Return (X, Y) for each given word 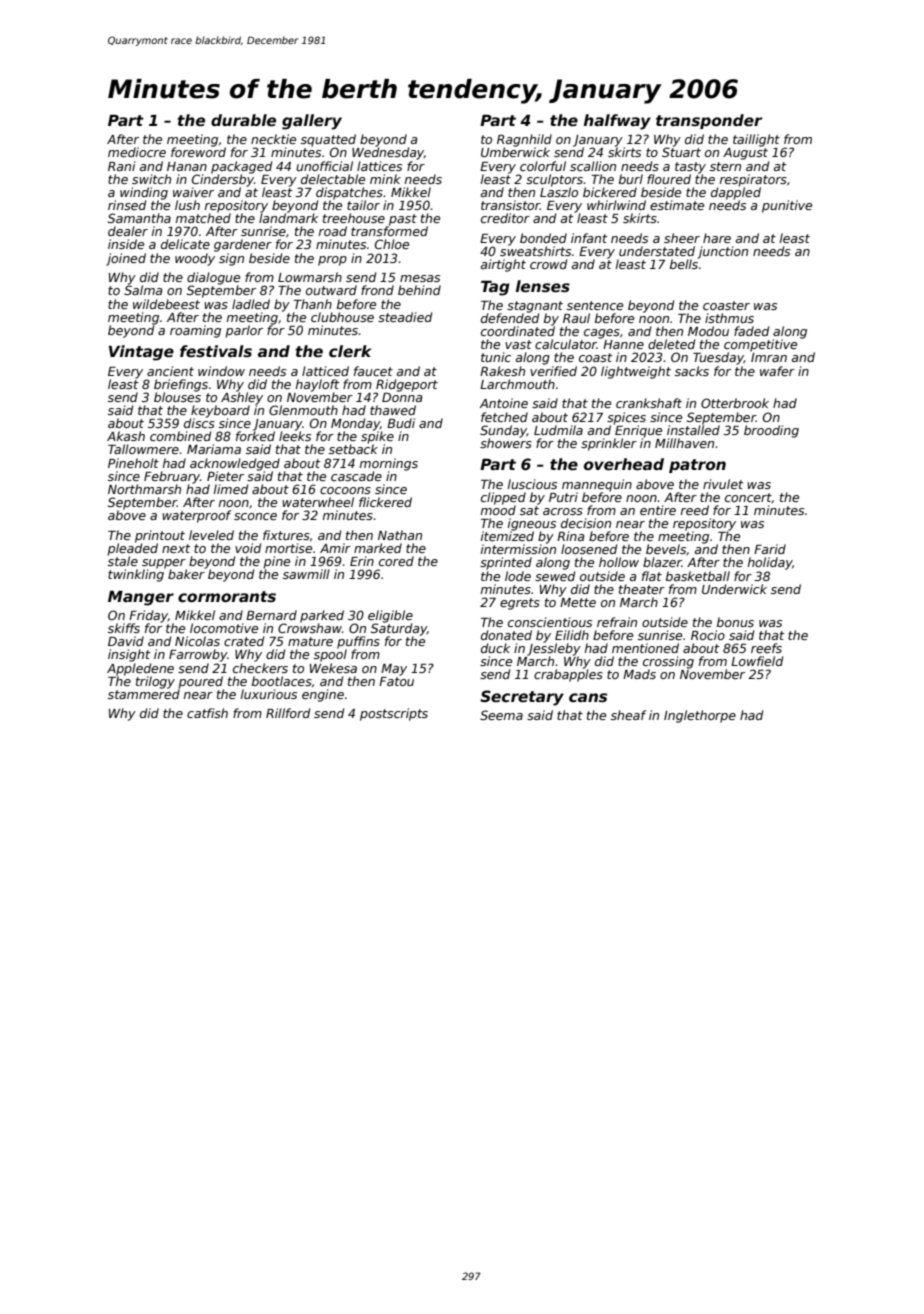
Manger (141, 598)
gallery (312, 122)
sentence (595, 305)
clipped (503, 498)
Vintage (141, 353)
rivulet (723, 484)
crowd (548, 264)
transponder (709, 121)
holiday (770, 563)
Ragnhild (524, 140)
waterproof (196, 516)
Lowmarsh (310, 277)
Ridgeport (407, 385)
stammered (144, 694)
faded (751, 331)
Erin (362, 561)
